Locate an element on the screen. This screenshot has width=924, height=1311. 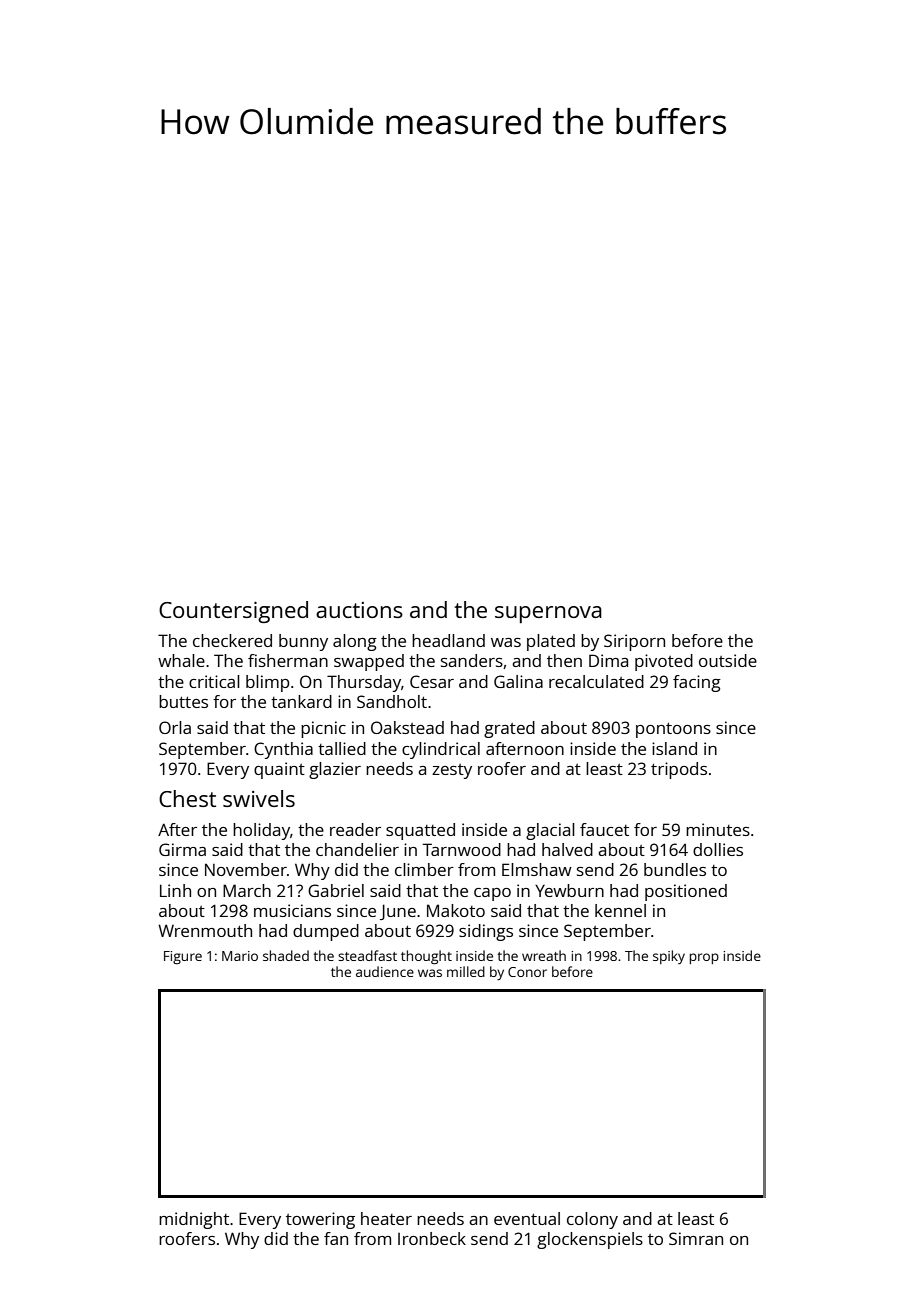
Simran is located at coordinates (696, 1238).
